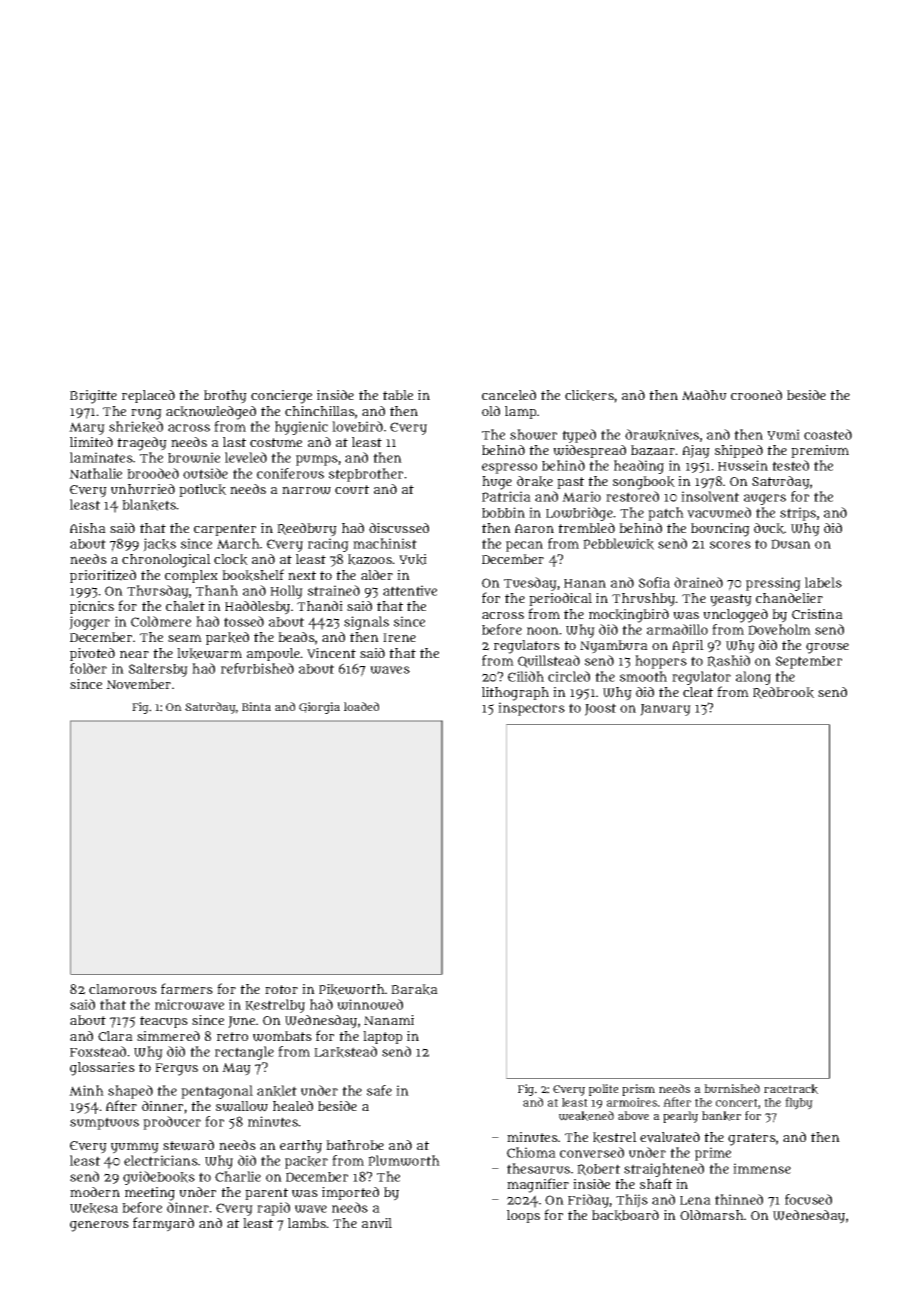 The image size is (924, 1308). I want to click on farmers, so click(187, 988).
